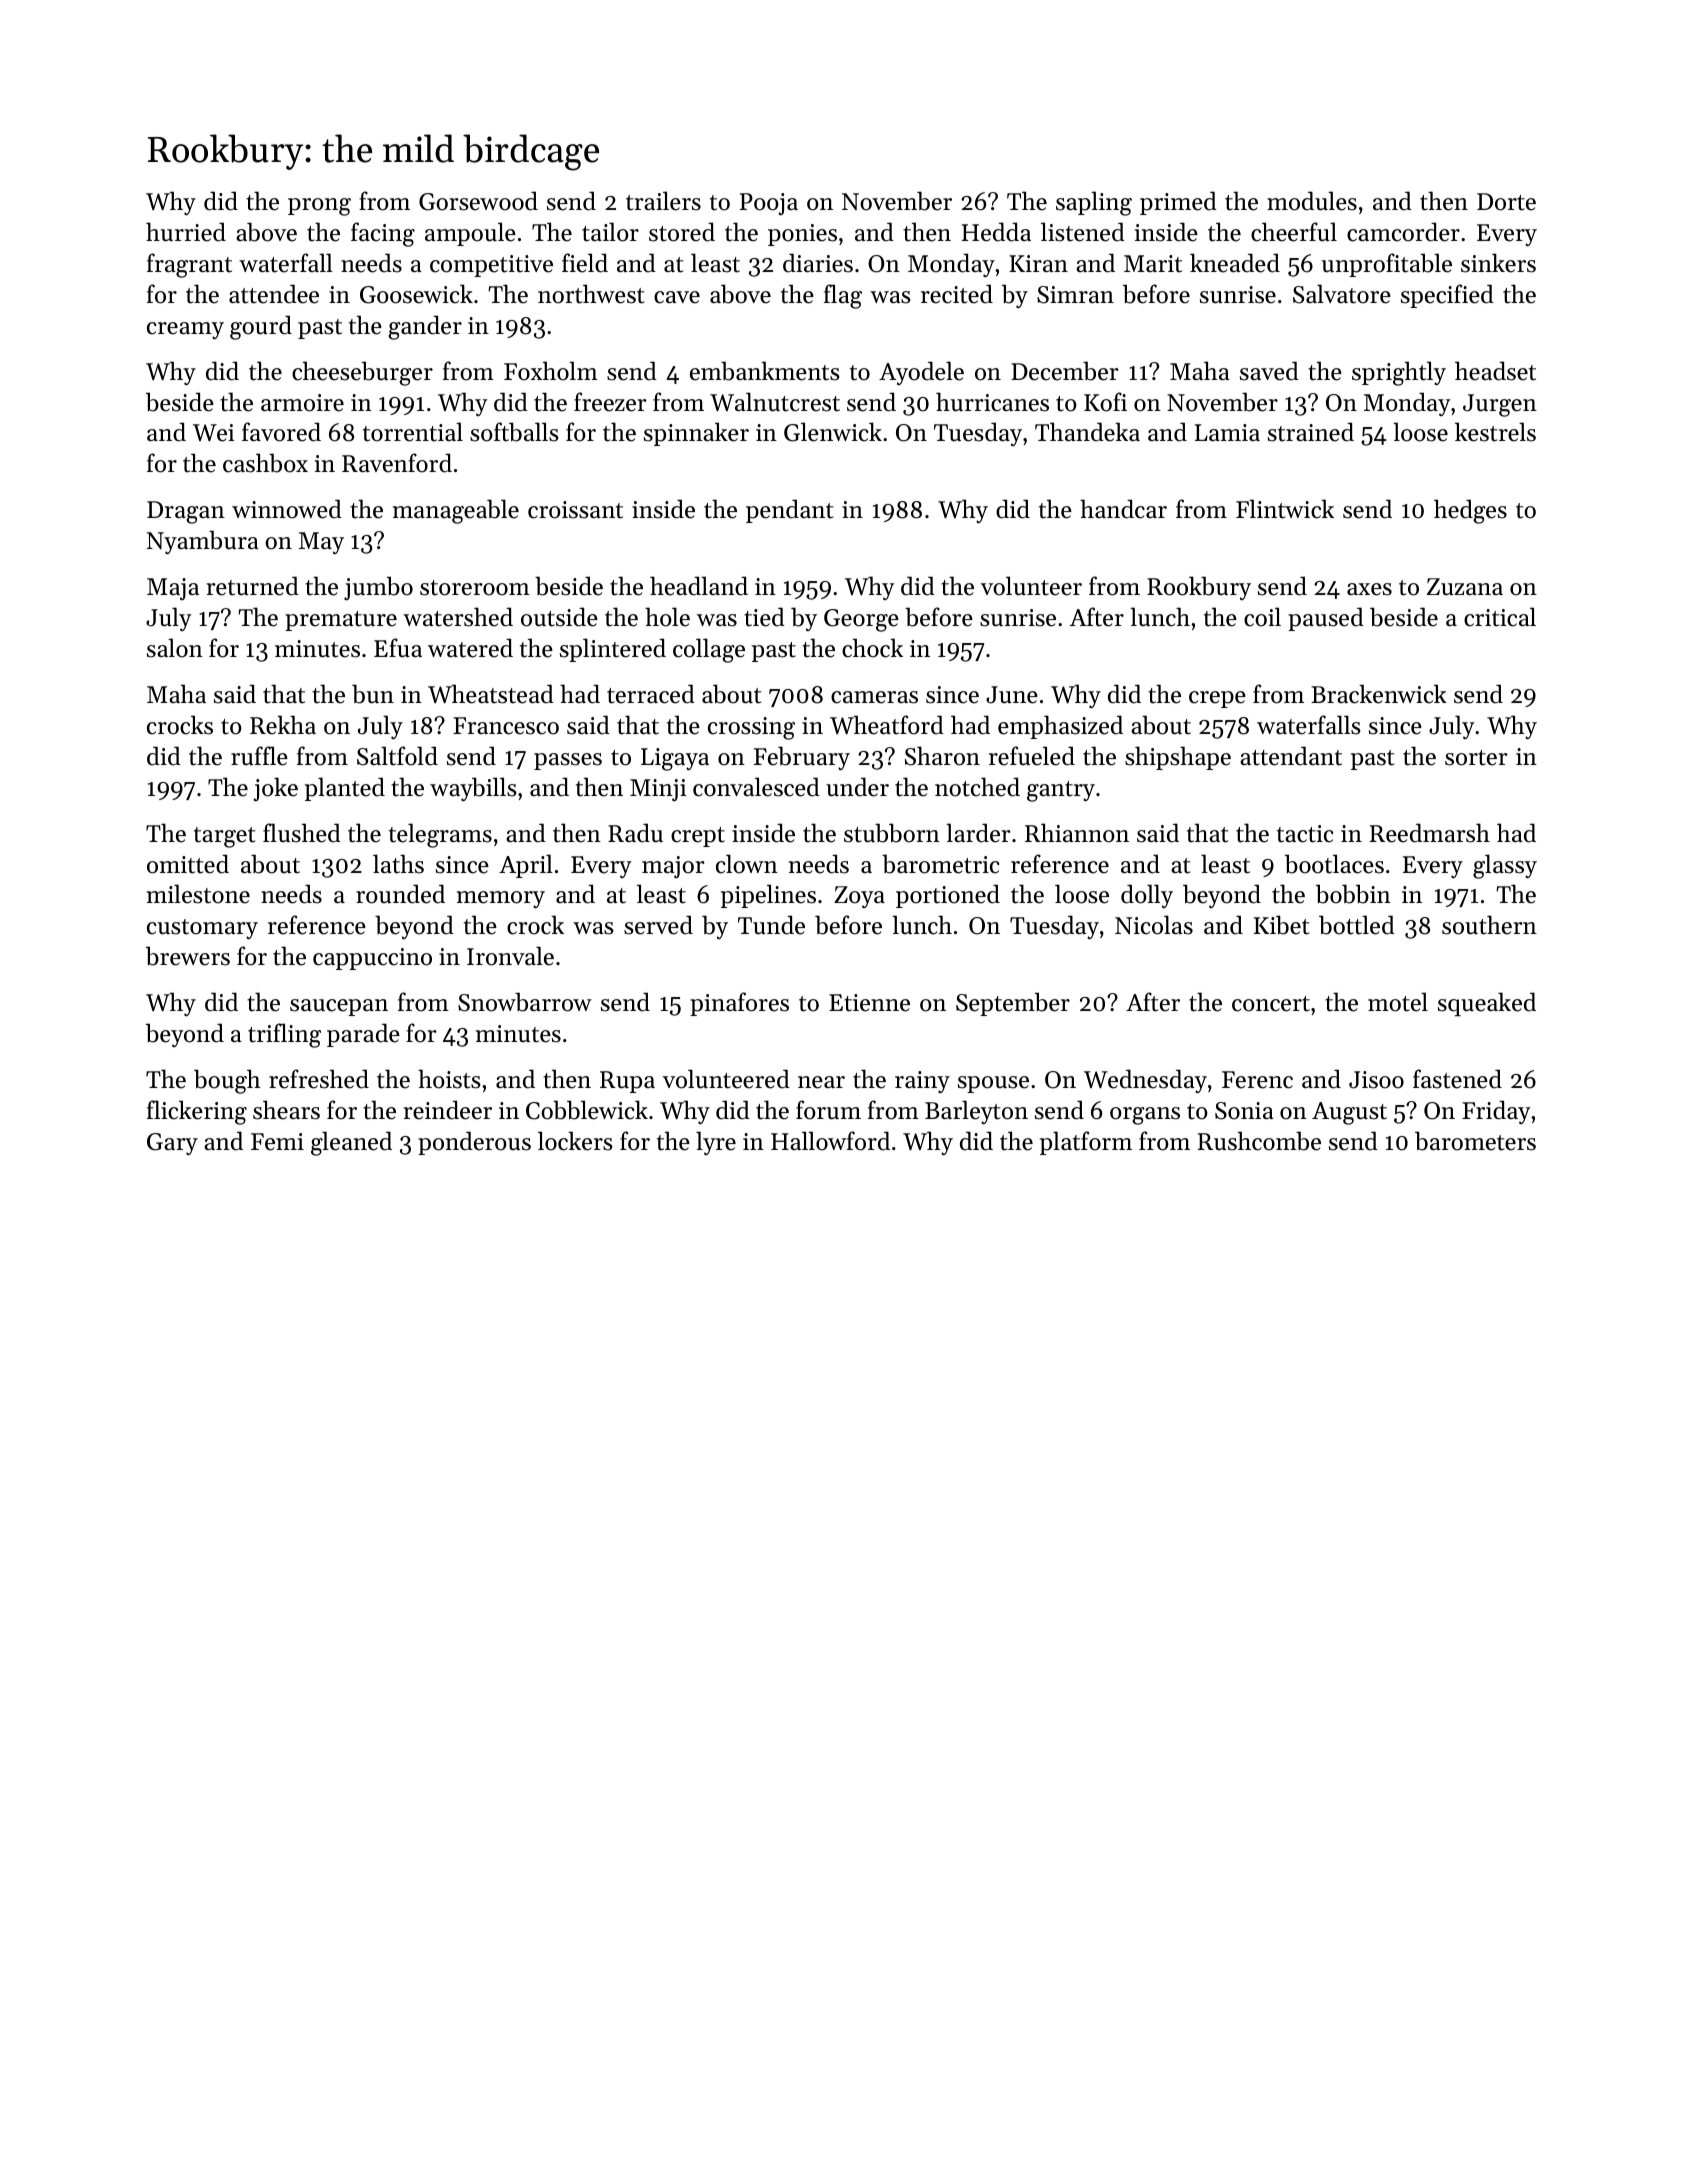 The width and height of the document is (1683, 2178). I want to click on memory, so click(501, 899).
